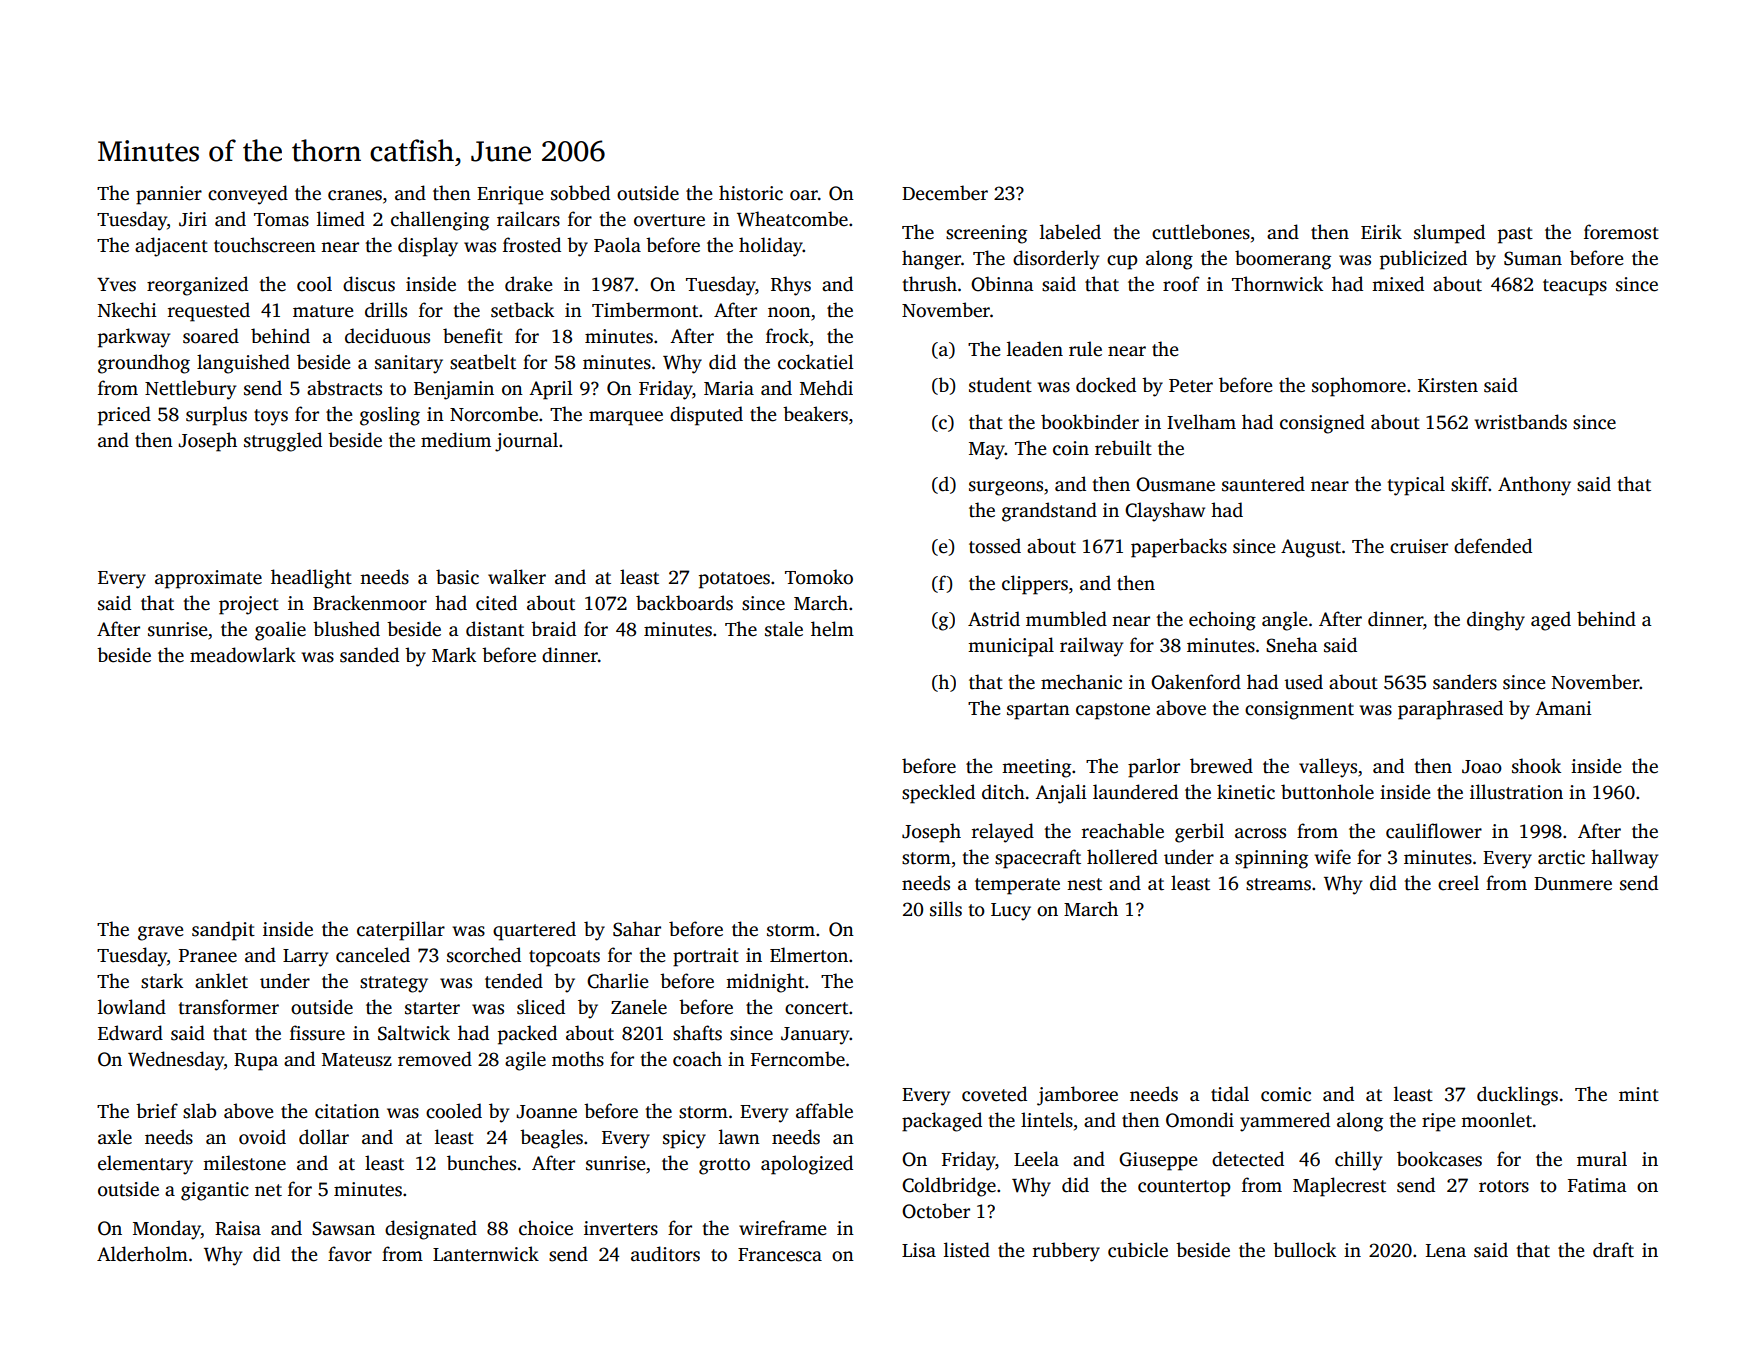 This screenshot has height=1357, width=1756. What do you see at coordinates (457, 577) in the screenshot?
I see `basic` at bounding box center [457, 577].
